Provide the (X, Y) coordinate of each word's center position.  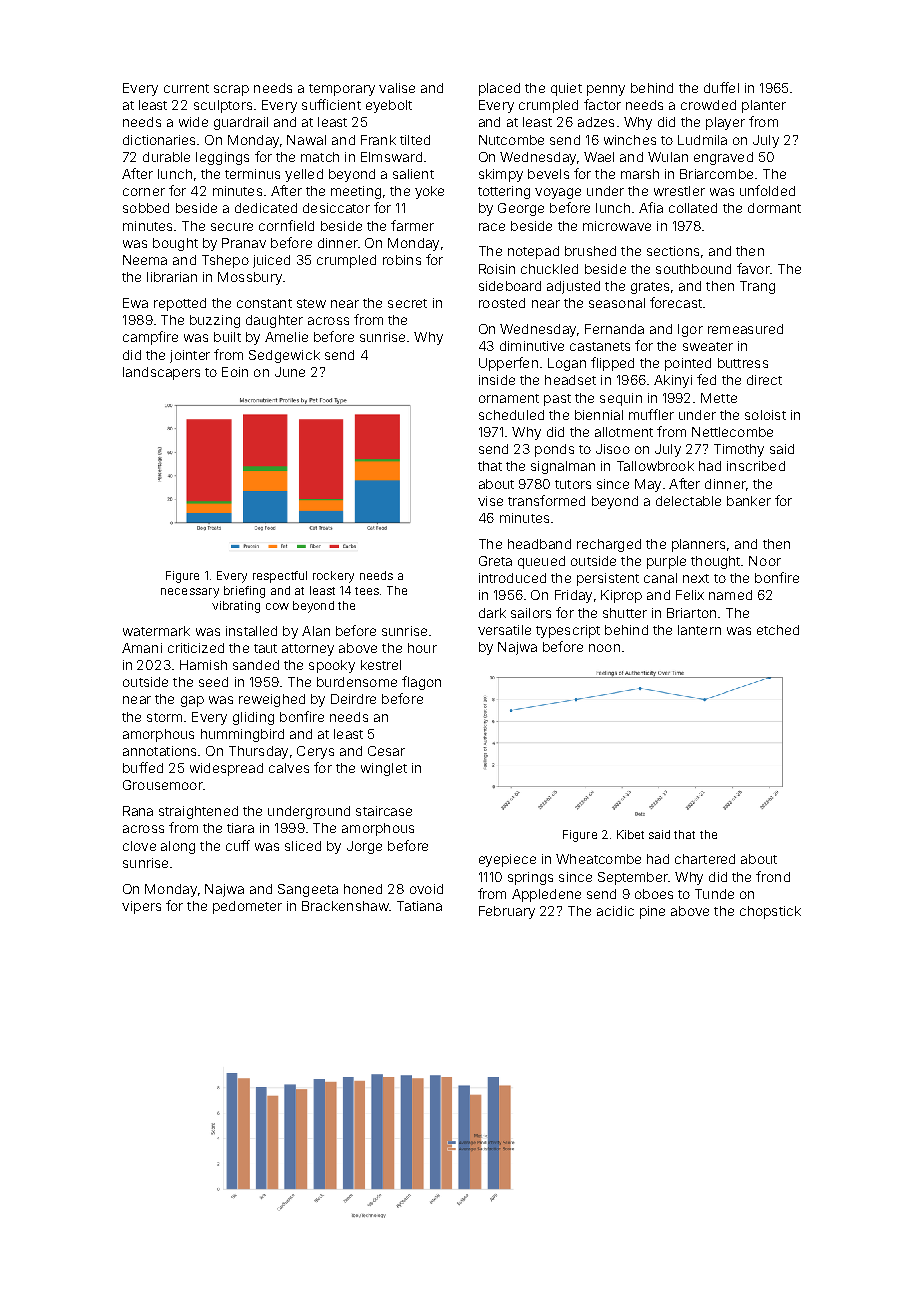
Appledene (546, 895)
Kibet (630, 834)
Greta (495, 561)
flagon (421, 683)
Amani (142, 648)
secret (407, 303)
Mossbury (250, 278)
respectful (280, 577)
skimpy (501, 175)
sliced (303, 846)
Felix (690, 595)
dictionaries (159, 140)
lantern (699, 630)
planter (764, 106)
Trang (757, 287)
